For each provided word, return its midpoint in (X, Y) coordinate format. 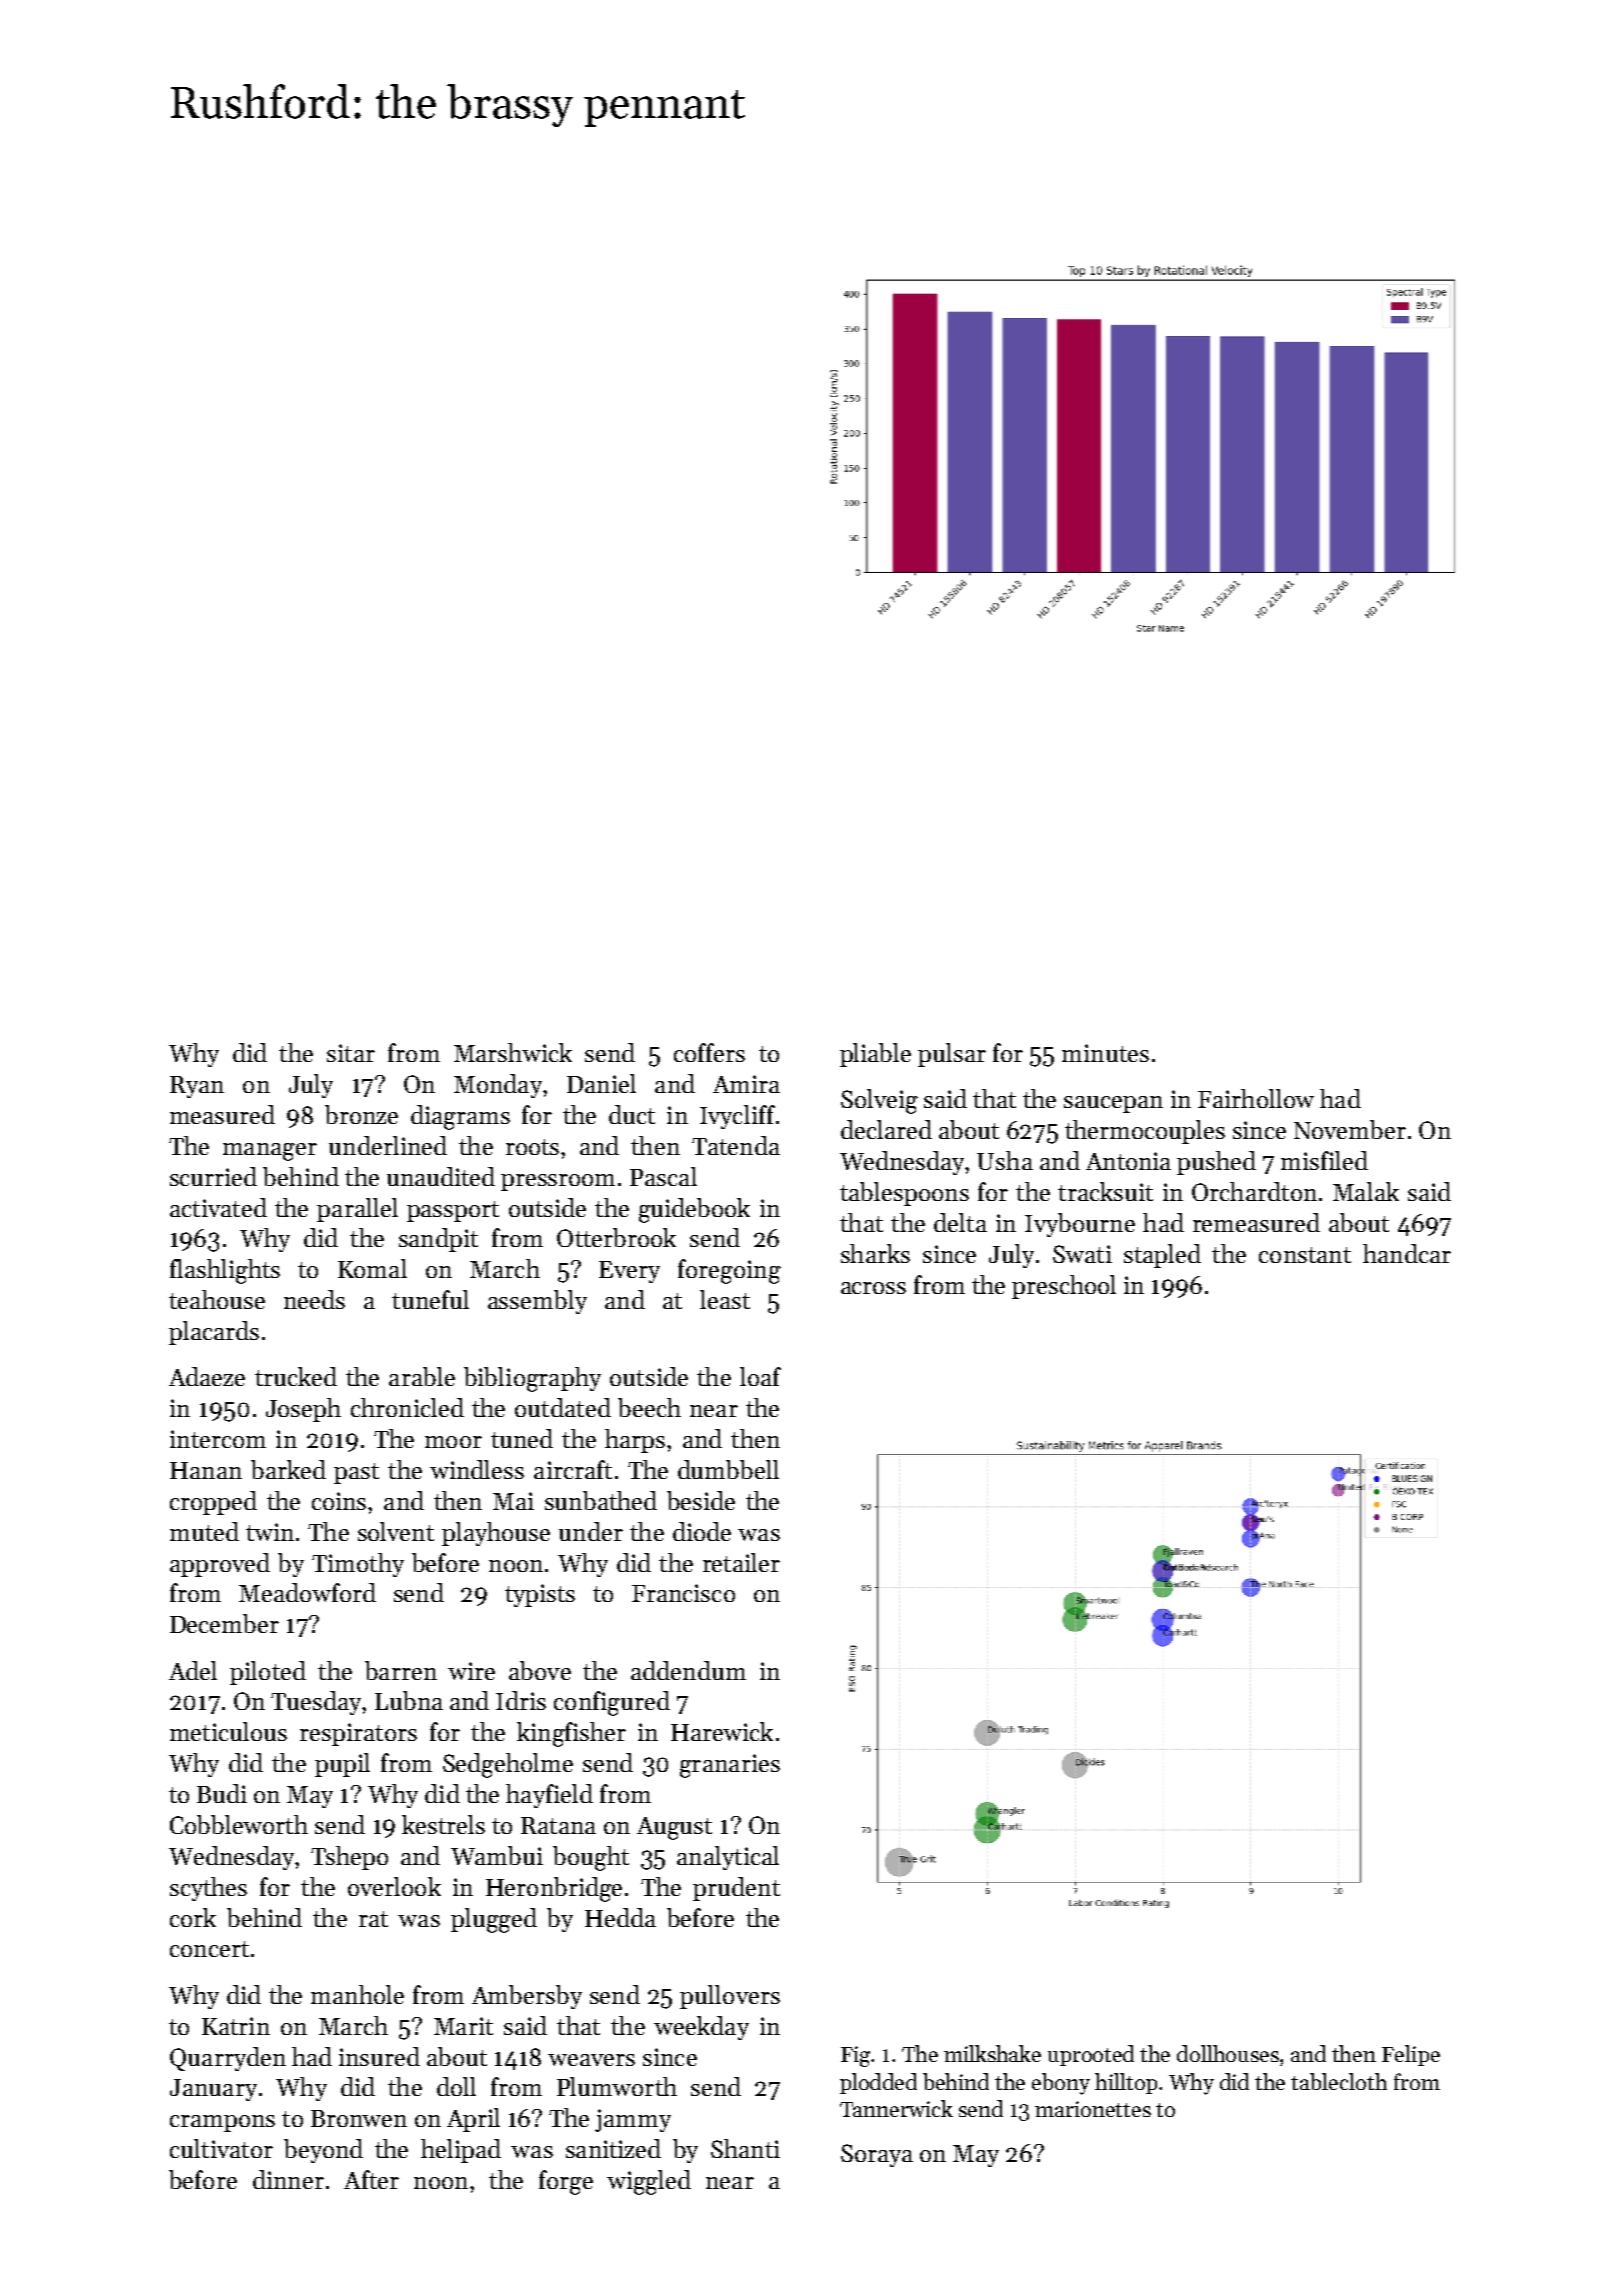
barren (401, 1670)
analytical (728, 1858)
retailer (741, 1562)
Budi (222, 1793)
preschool (1064, 1287)
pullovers (730, 1997)
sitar (351, 1053)
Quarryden (228, 2059)
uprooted (1091, 2055)
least (725, 1299)
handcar (1407, 1253)
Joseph (303, 1410)
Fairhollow (1256, 1098)
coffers (709, 1052)
